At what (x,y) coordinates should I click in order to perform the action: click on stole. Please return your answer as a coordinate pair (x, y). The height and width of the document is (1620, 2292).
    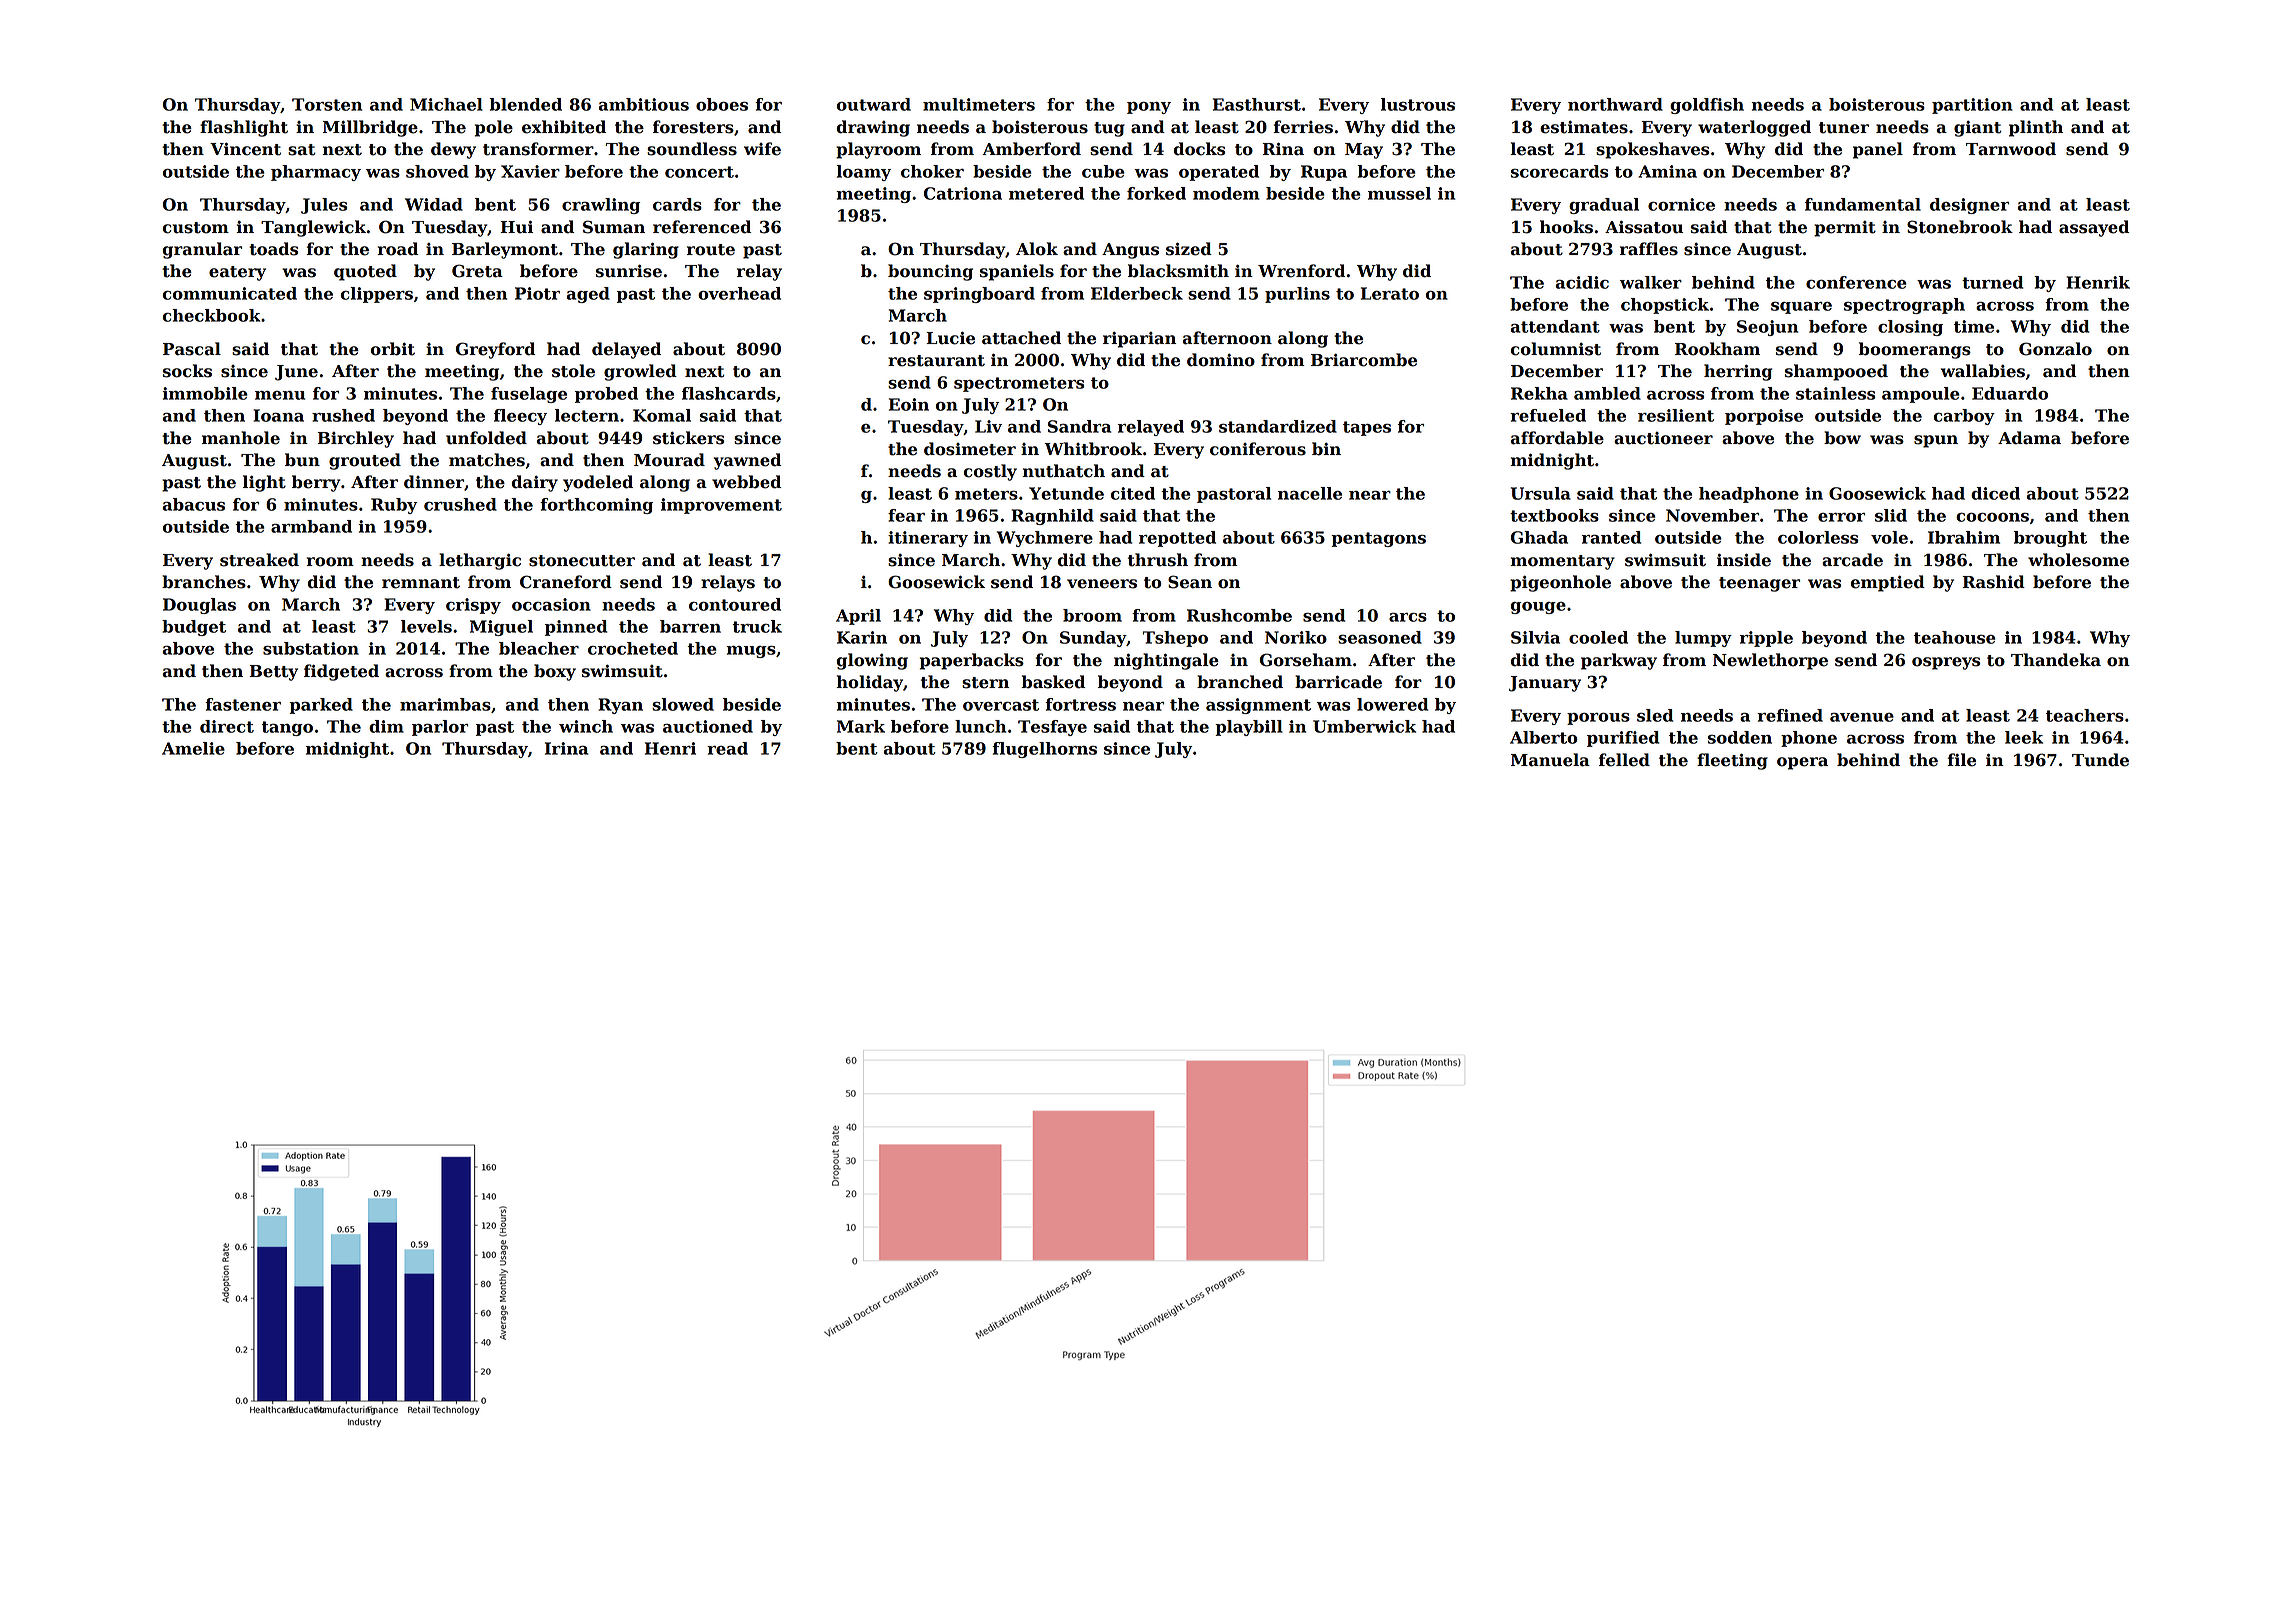
    Looking at the image, I should click on (573, 371).
